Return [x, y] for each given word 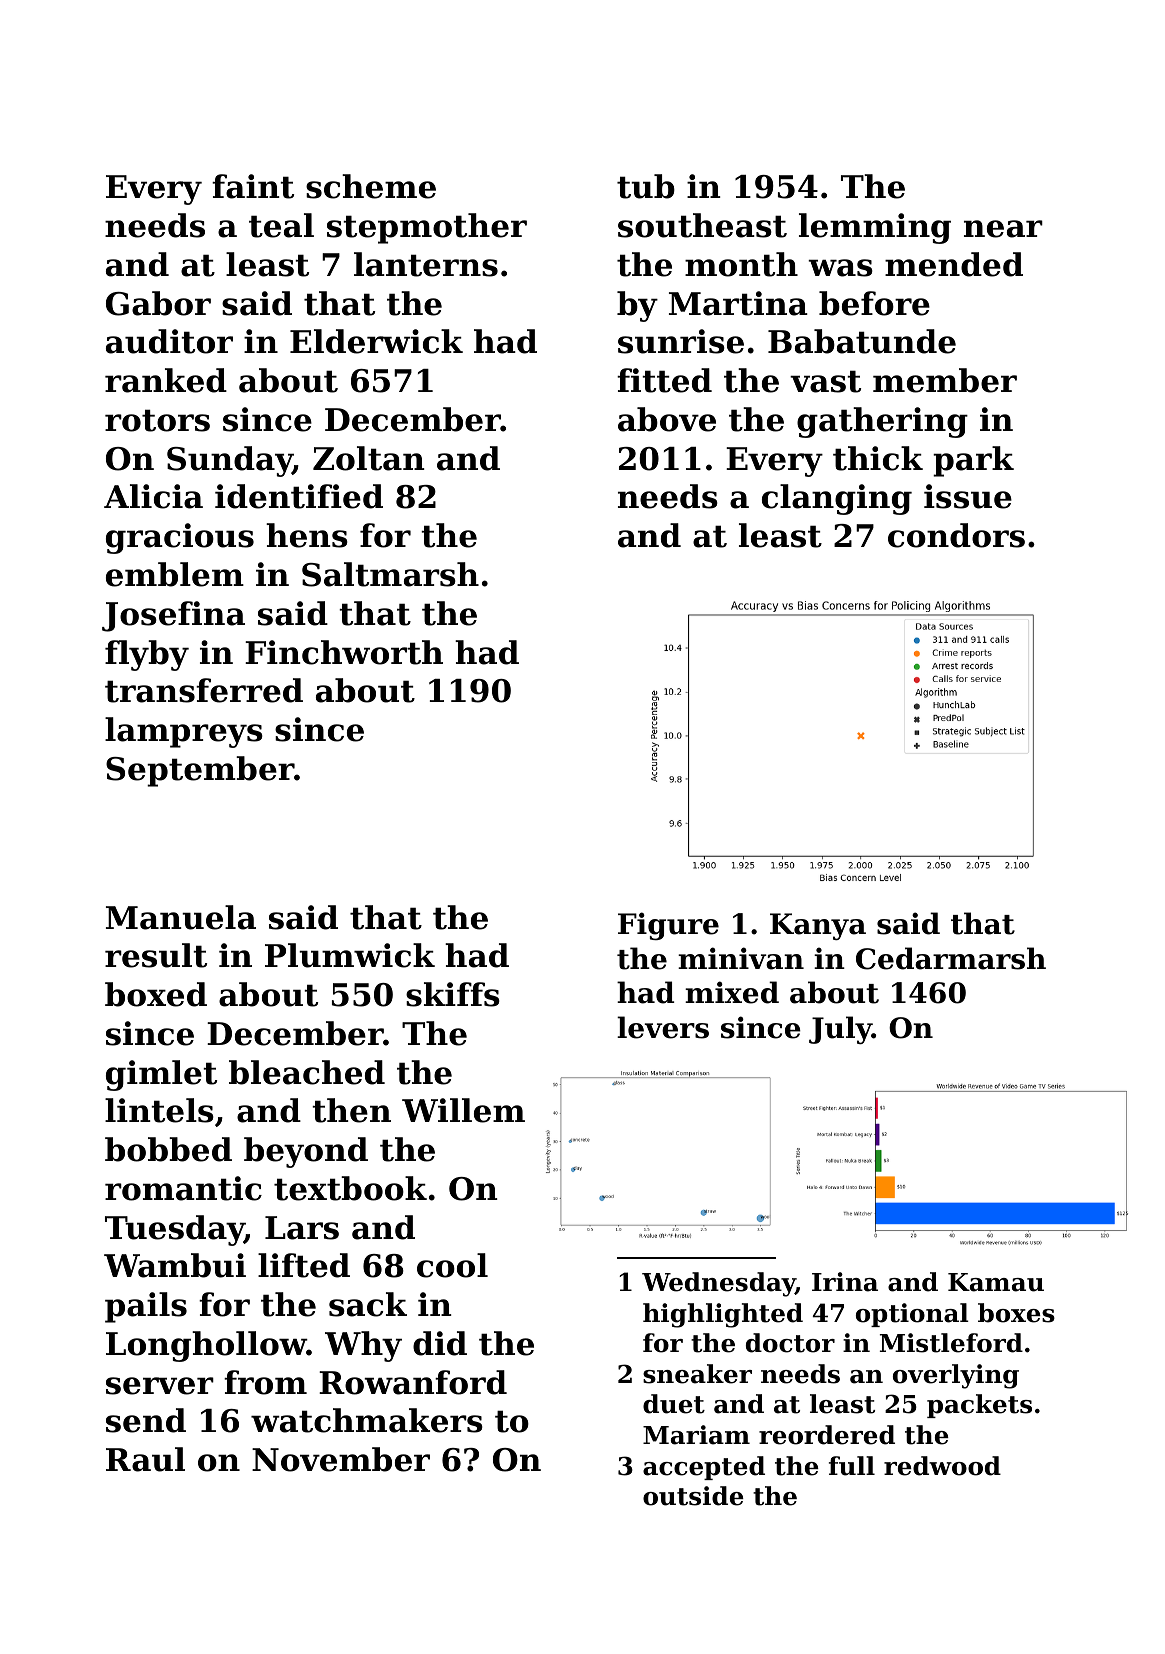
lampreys [184, 732]
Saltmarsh [390, 574]
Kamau [996, 1282]
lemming [875, 228]
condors [956, 535]
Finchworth [344, 652]
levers [663, 1027]
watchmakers [367, 1420]
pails [146, 1307]
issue [968, 496]
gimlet [161, 1075]
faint [253, 186]
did [440, 1343]
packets [979, 1406]
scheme [371, 186]
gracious [180, 538]
